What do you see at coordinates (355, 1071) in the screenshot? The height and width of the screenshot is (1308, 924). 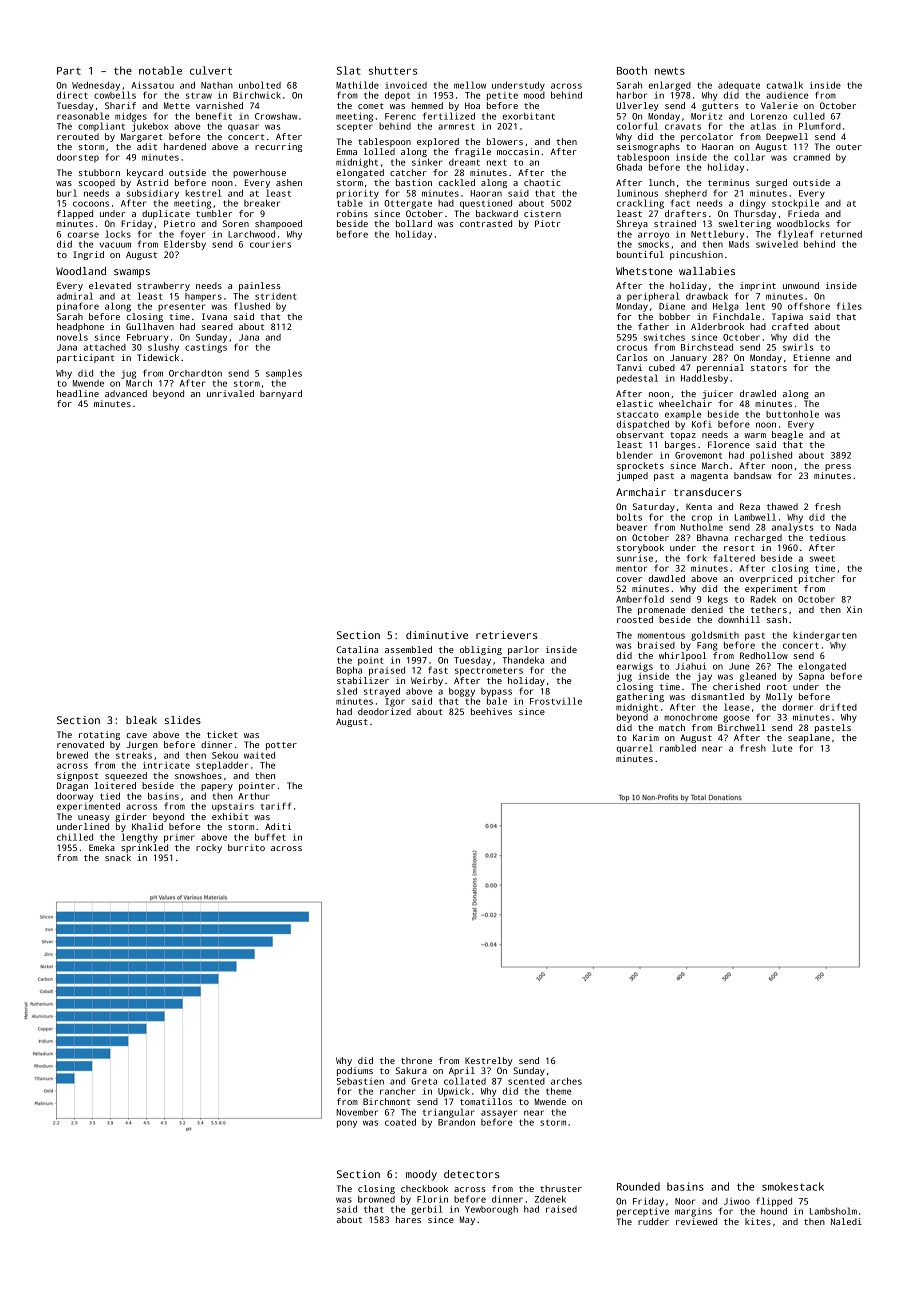 I see `podiums` at bounding box center [355, 1071].
